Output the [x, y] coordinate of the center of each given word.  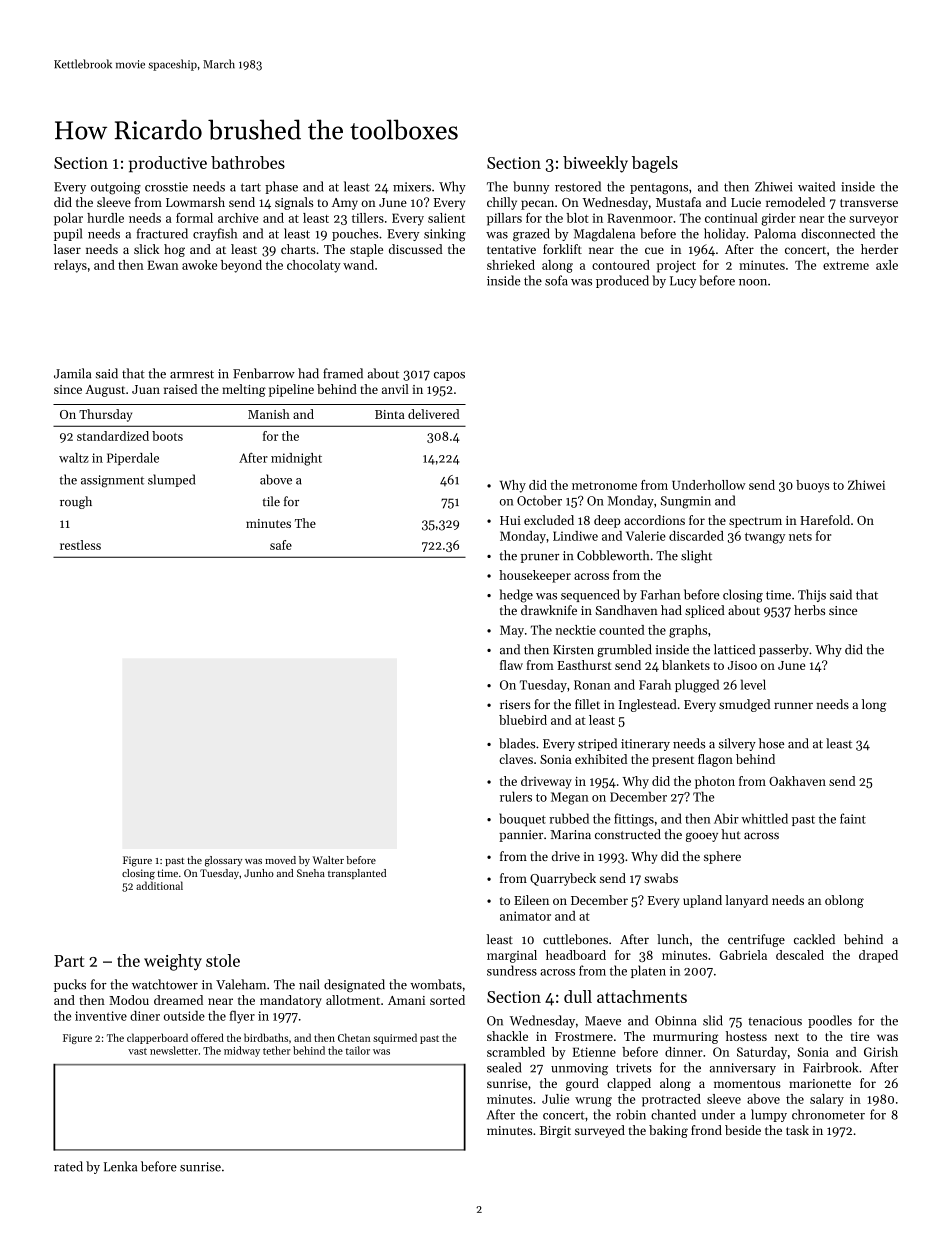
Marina [570, 834]
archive [238, 218]
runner [793, 705]
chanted [673, 1114]
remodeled [795, 202]
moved [280, 860]
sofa [556, 280]
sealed [504, 1067]
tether [276, 1050]
